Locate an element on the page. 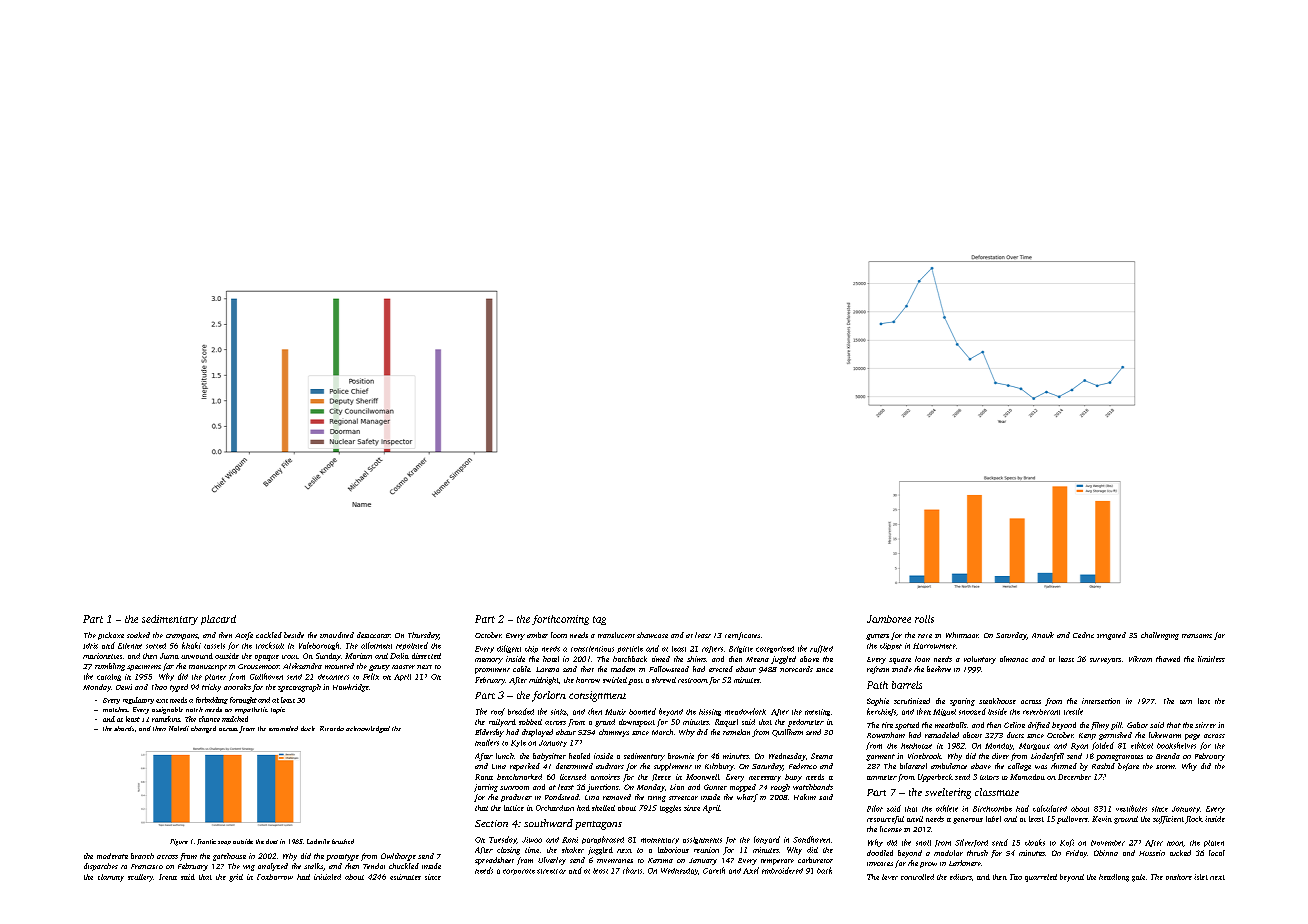 The height and width of the image is (924, 1308). assignments is located at coordinates (702, 840).
